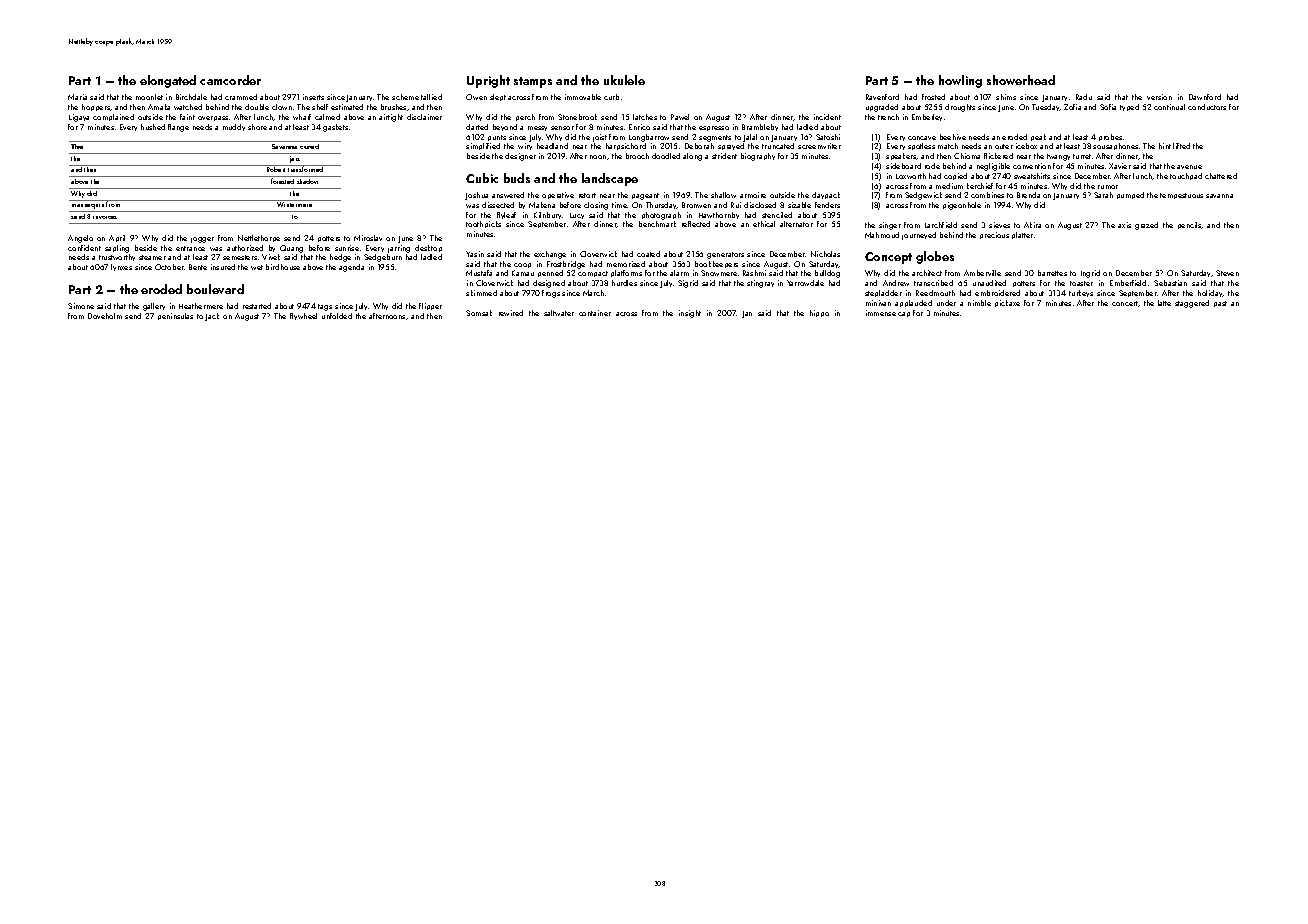 This document has width=1308, height=924. Describe the element at coordinates (105, 316) in the document. I see `Doveholm` at that location.
